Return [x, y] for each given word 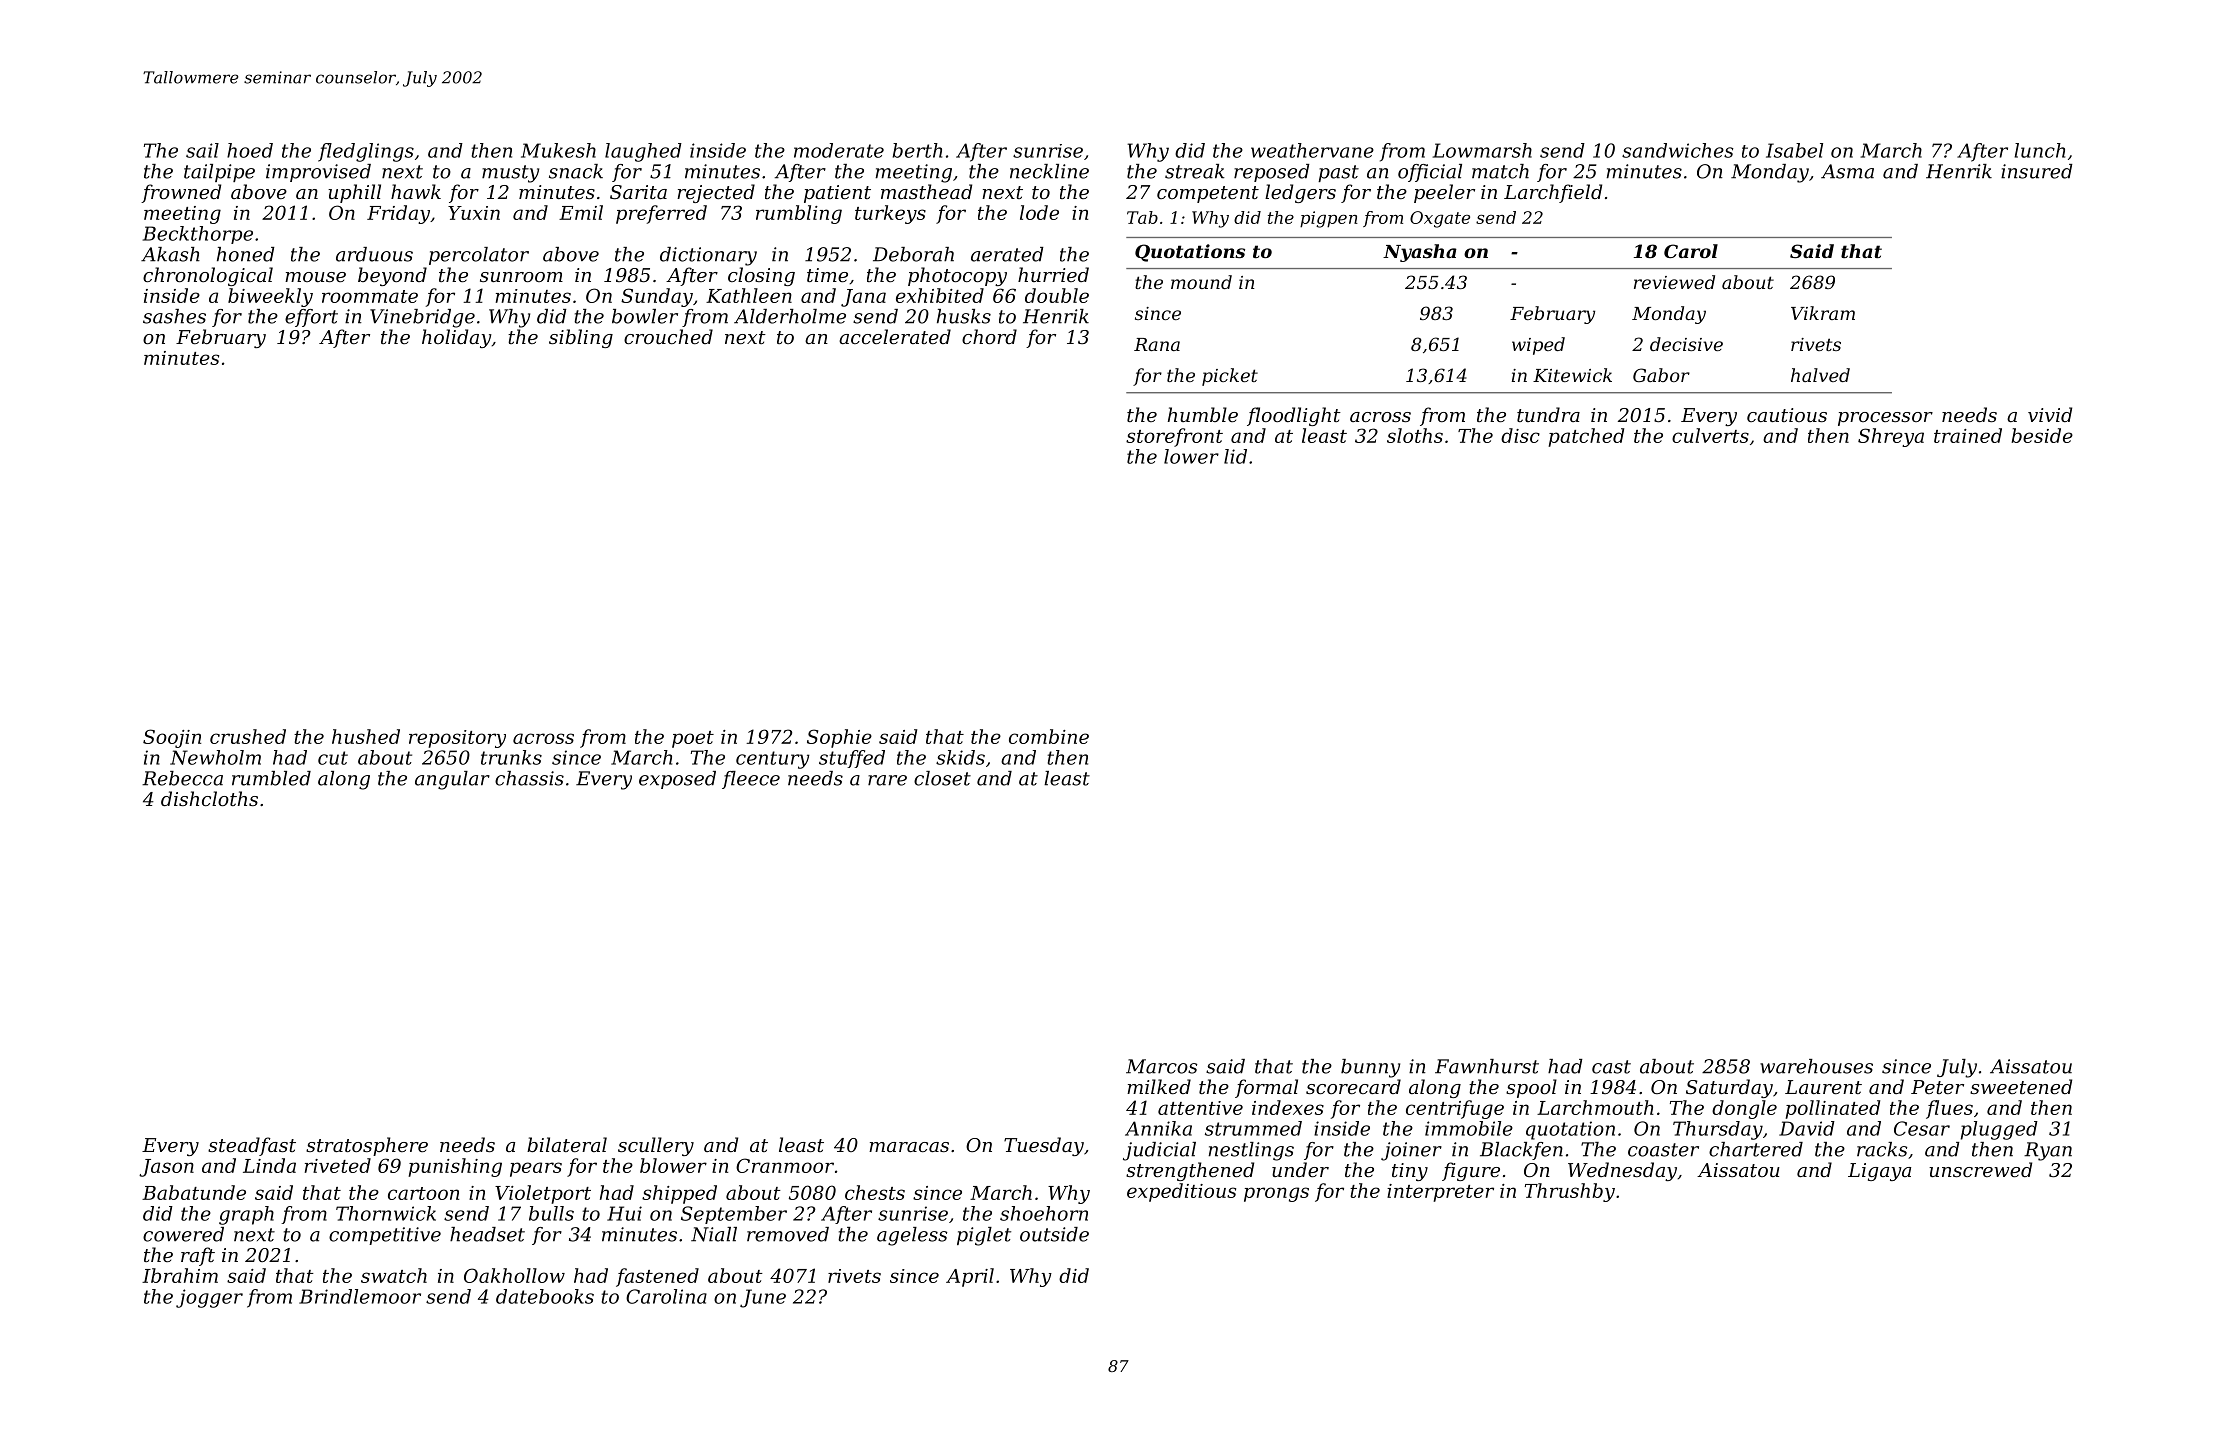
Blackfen [1521, 1151]
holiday [456, 338]
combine [1049, 736]
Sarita [638, 192]
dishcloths [209, 798]
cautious [1787, 415]
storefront [1174, 437]
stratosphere [367, 1146]
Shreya [1891, 437]
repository [457, 739]
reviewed [1674, 282]
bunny [1370, 1068]
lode [1039, 212]
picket [1230, 377]
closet [942, 778]
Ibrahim [180, 1275]
